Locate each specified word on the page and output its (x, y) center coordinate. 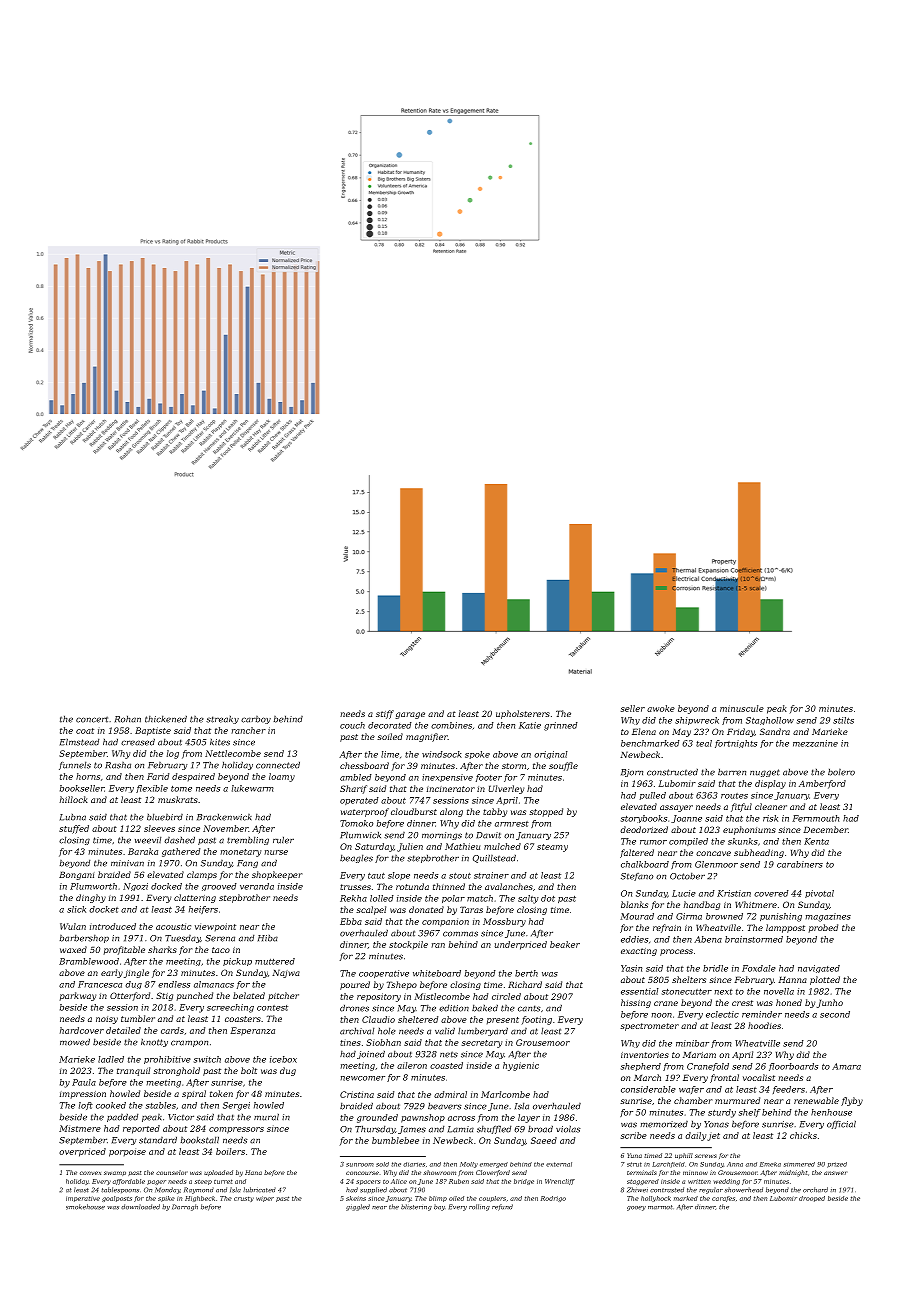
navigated (819, 969)
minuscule (742, 708)
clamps (202, 875)
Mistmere (80, 1128)
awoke (661, 708)
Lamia (461, 1129)
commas (460, 934)
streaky (222, 720)
